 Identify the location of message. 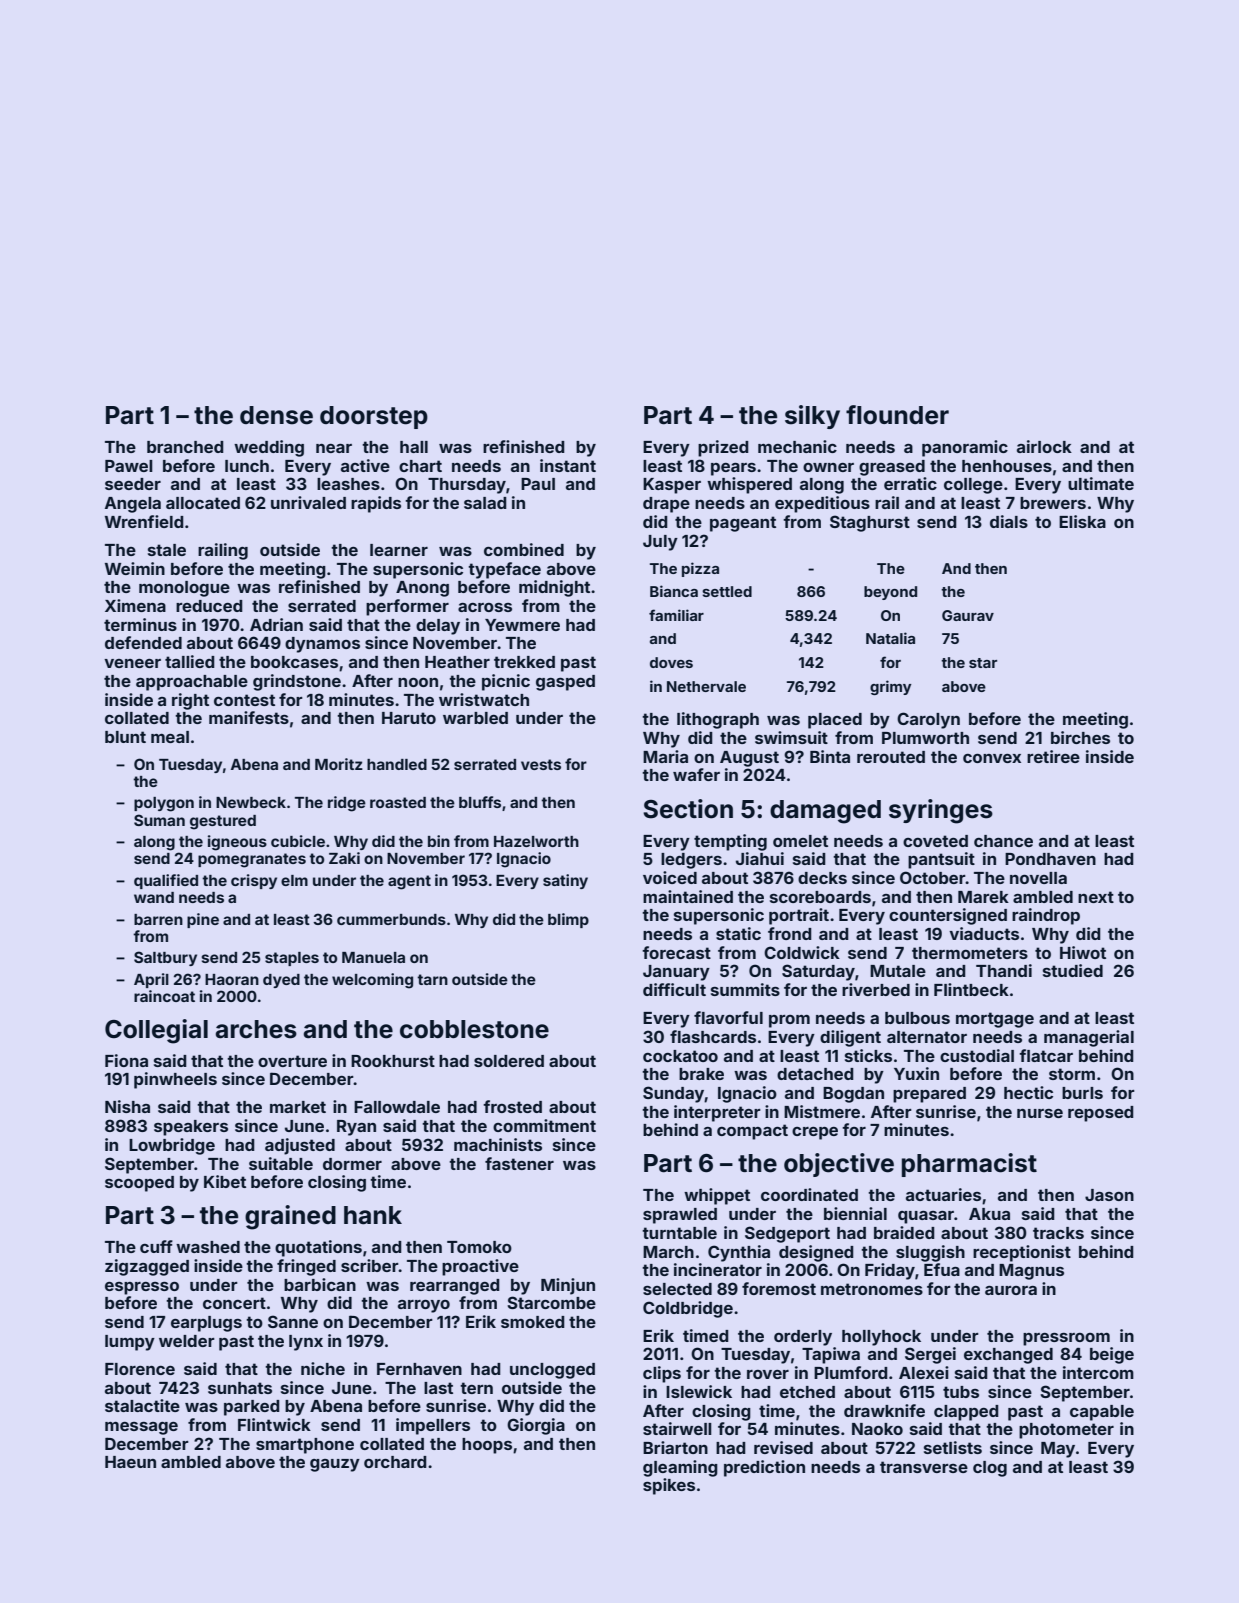
(141, 1428).
